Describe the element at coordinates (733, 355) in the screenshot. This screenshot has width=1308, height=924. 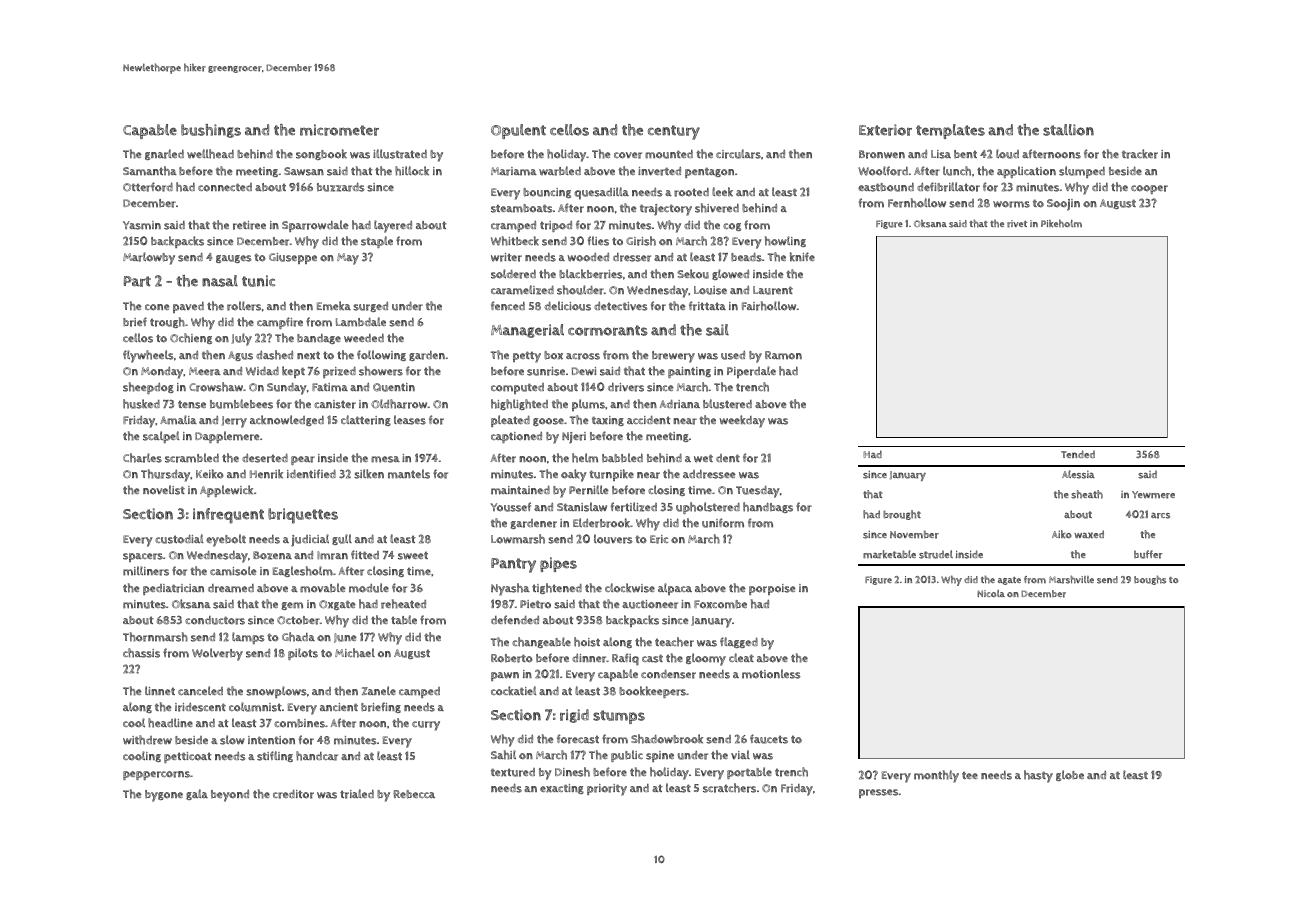
I see `used` at that location.
